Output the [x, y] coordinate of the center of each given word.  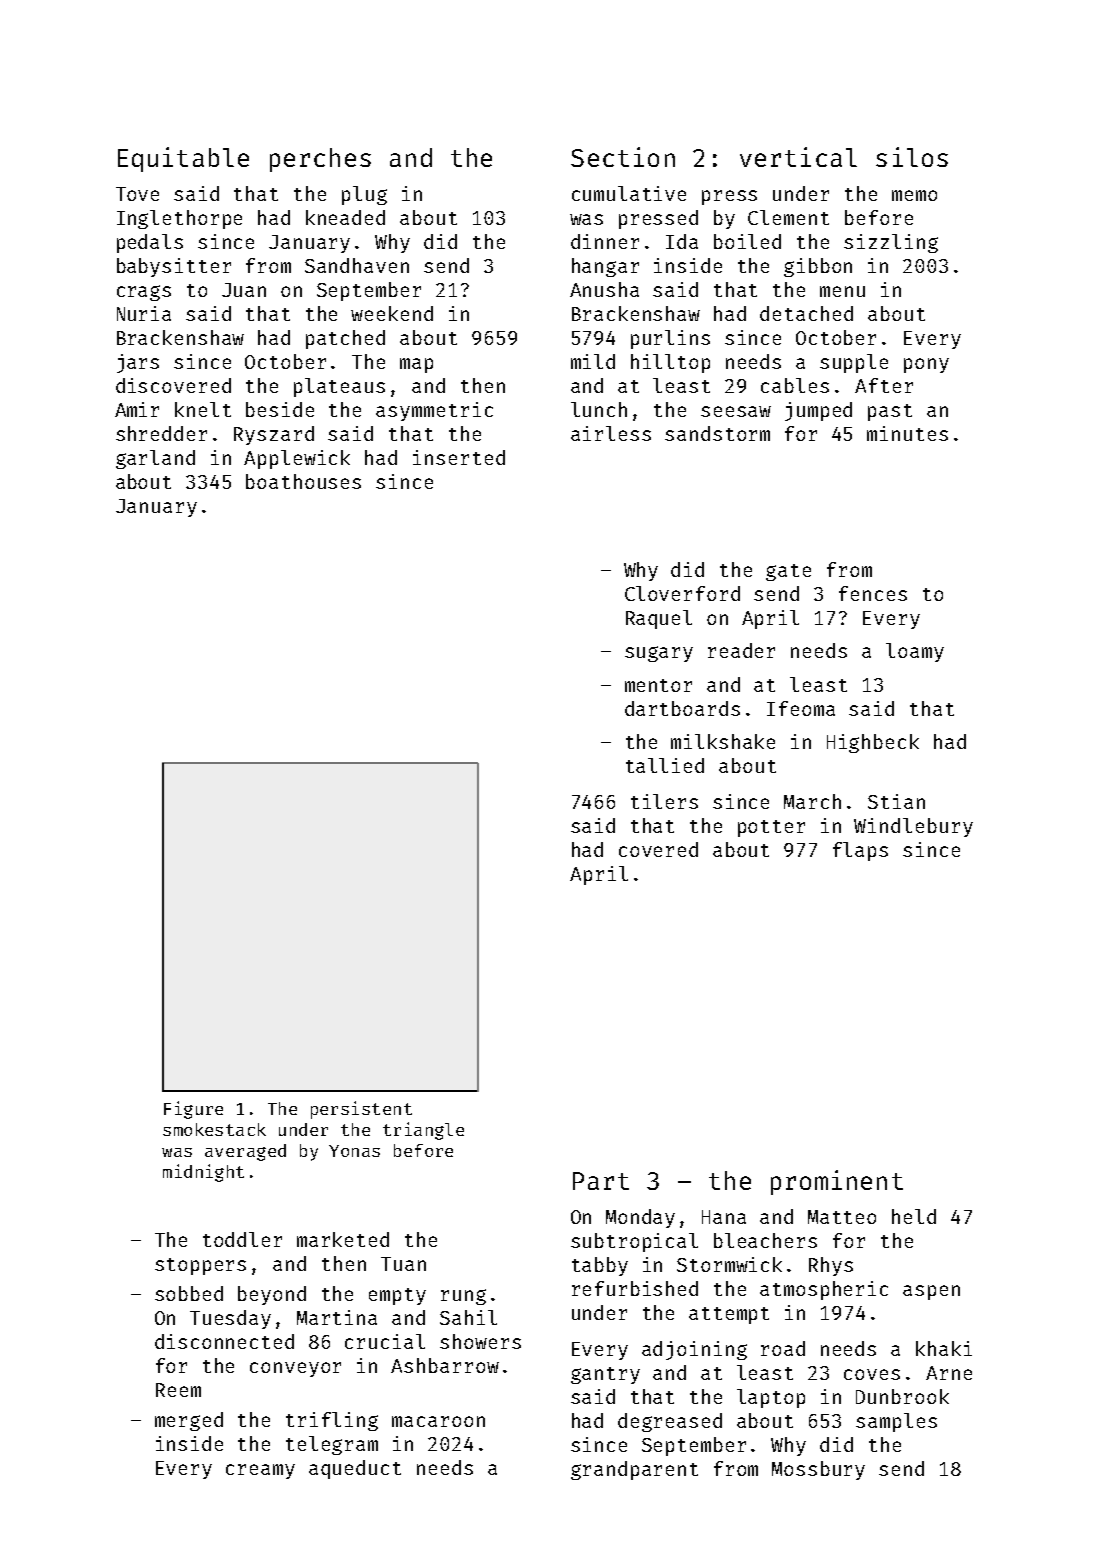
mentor [658, 685]
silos [912, 157]
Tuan [403, 1264]
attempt [729, 1315]
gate [788, 572]
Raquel [659, 619]
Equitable [183, 159]
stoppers [200, 1266]
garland [155, 459]
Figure [193, 1110]
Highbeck [873, 743]
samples [896, 1422]
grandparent [634, 1470]
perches [320, 160]
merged [189, 1421]
